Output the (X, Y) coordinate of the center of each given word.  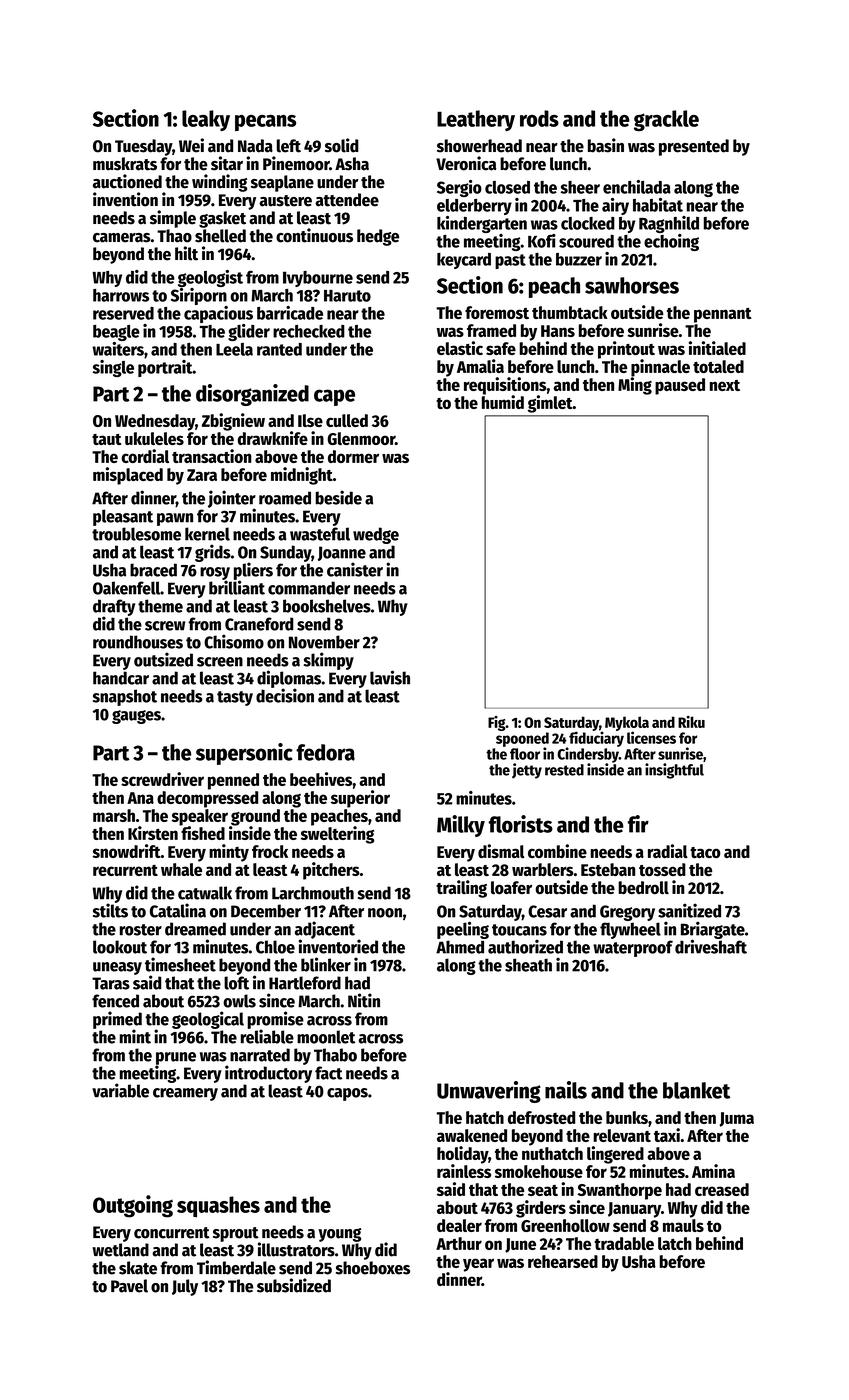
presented (694, 147)
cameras (122, 238)
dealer (459, 1225)
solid (342, 145)
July (185, 1287)
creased (722, 1189)
